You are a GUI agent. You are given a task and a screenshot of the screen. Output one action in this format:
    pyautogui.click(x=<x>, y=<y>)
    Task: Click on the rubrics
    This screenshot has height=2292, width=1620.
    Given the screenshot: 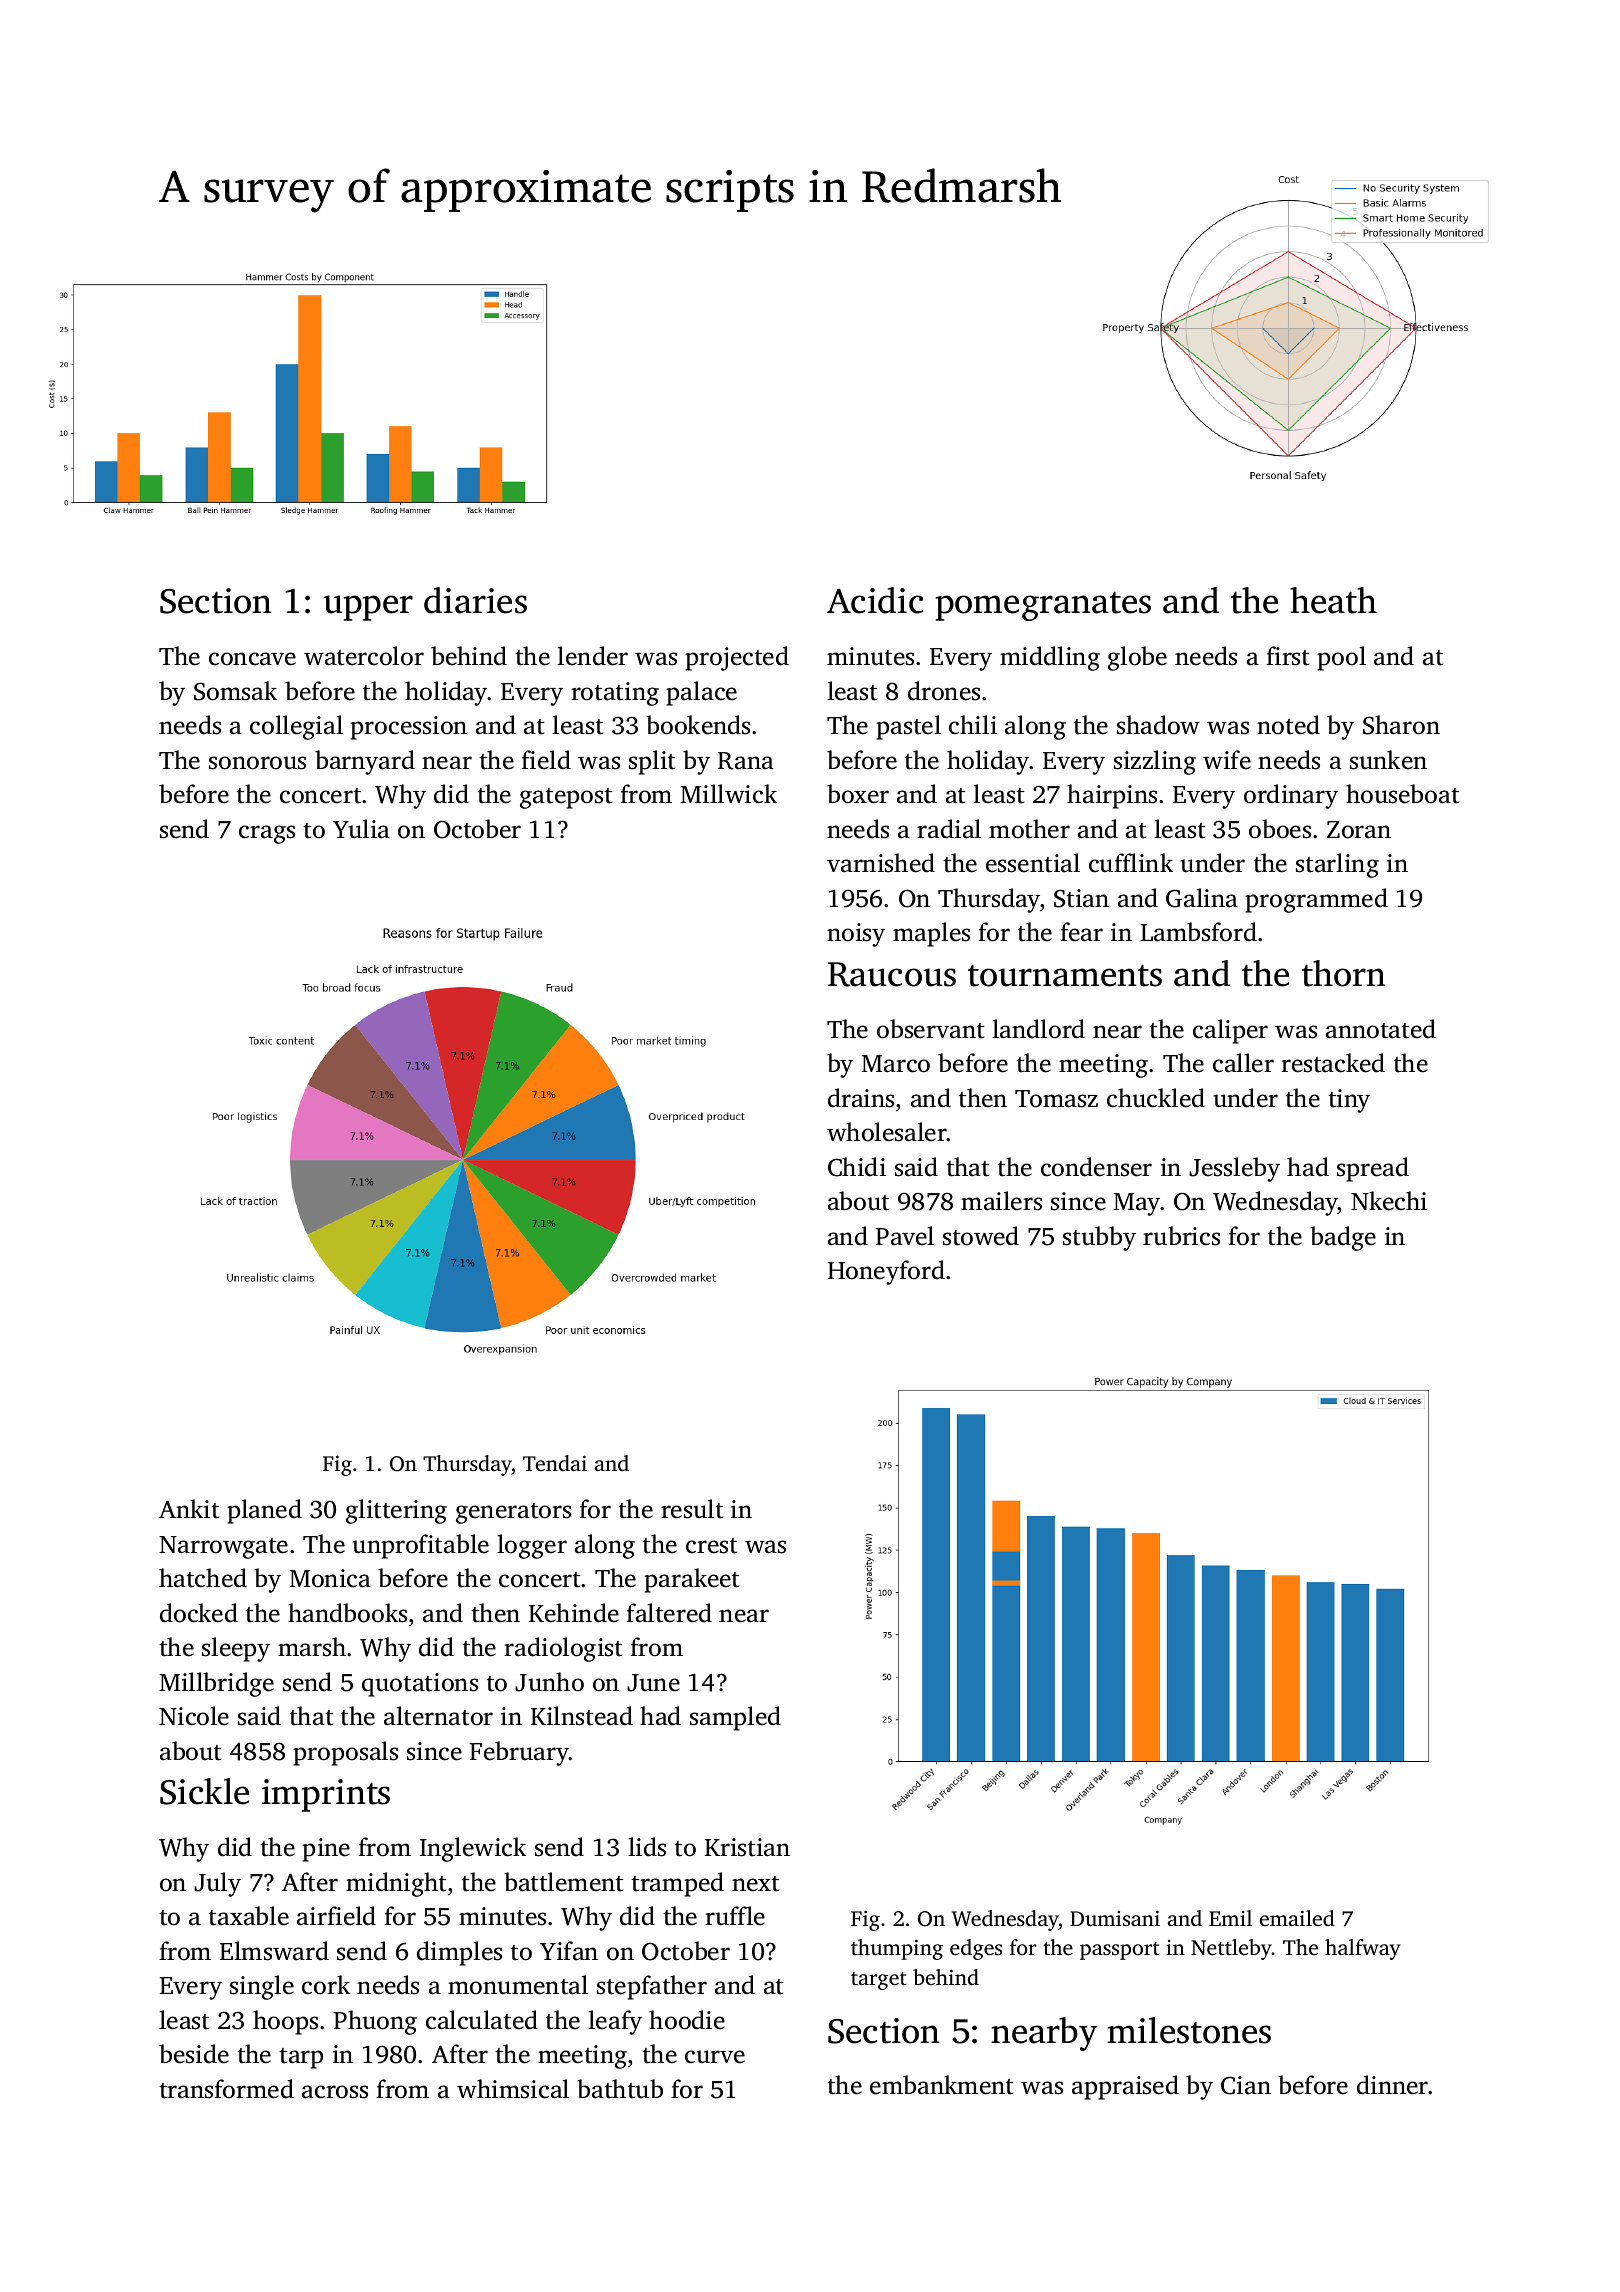 What is the action you would take?
    pyautogui.click(x=1181, y=1236)
